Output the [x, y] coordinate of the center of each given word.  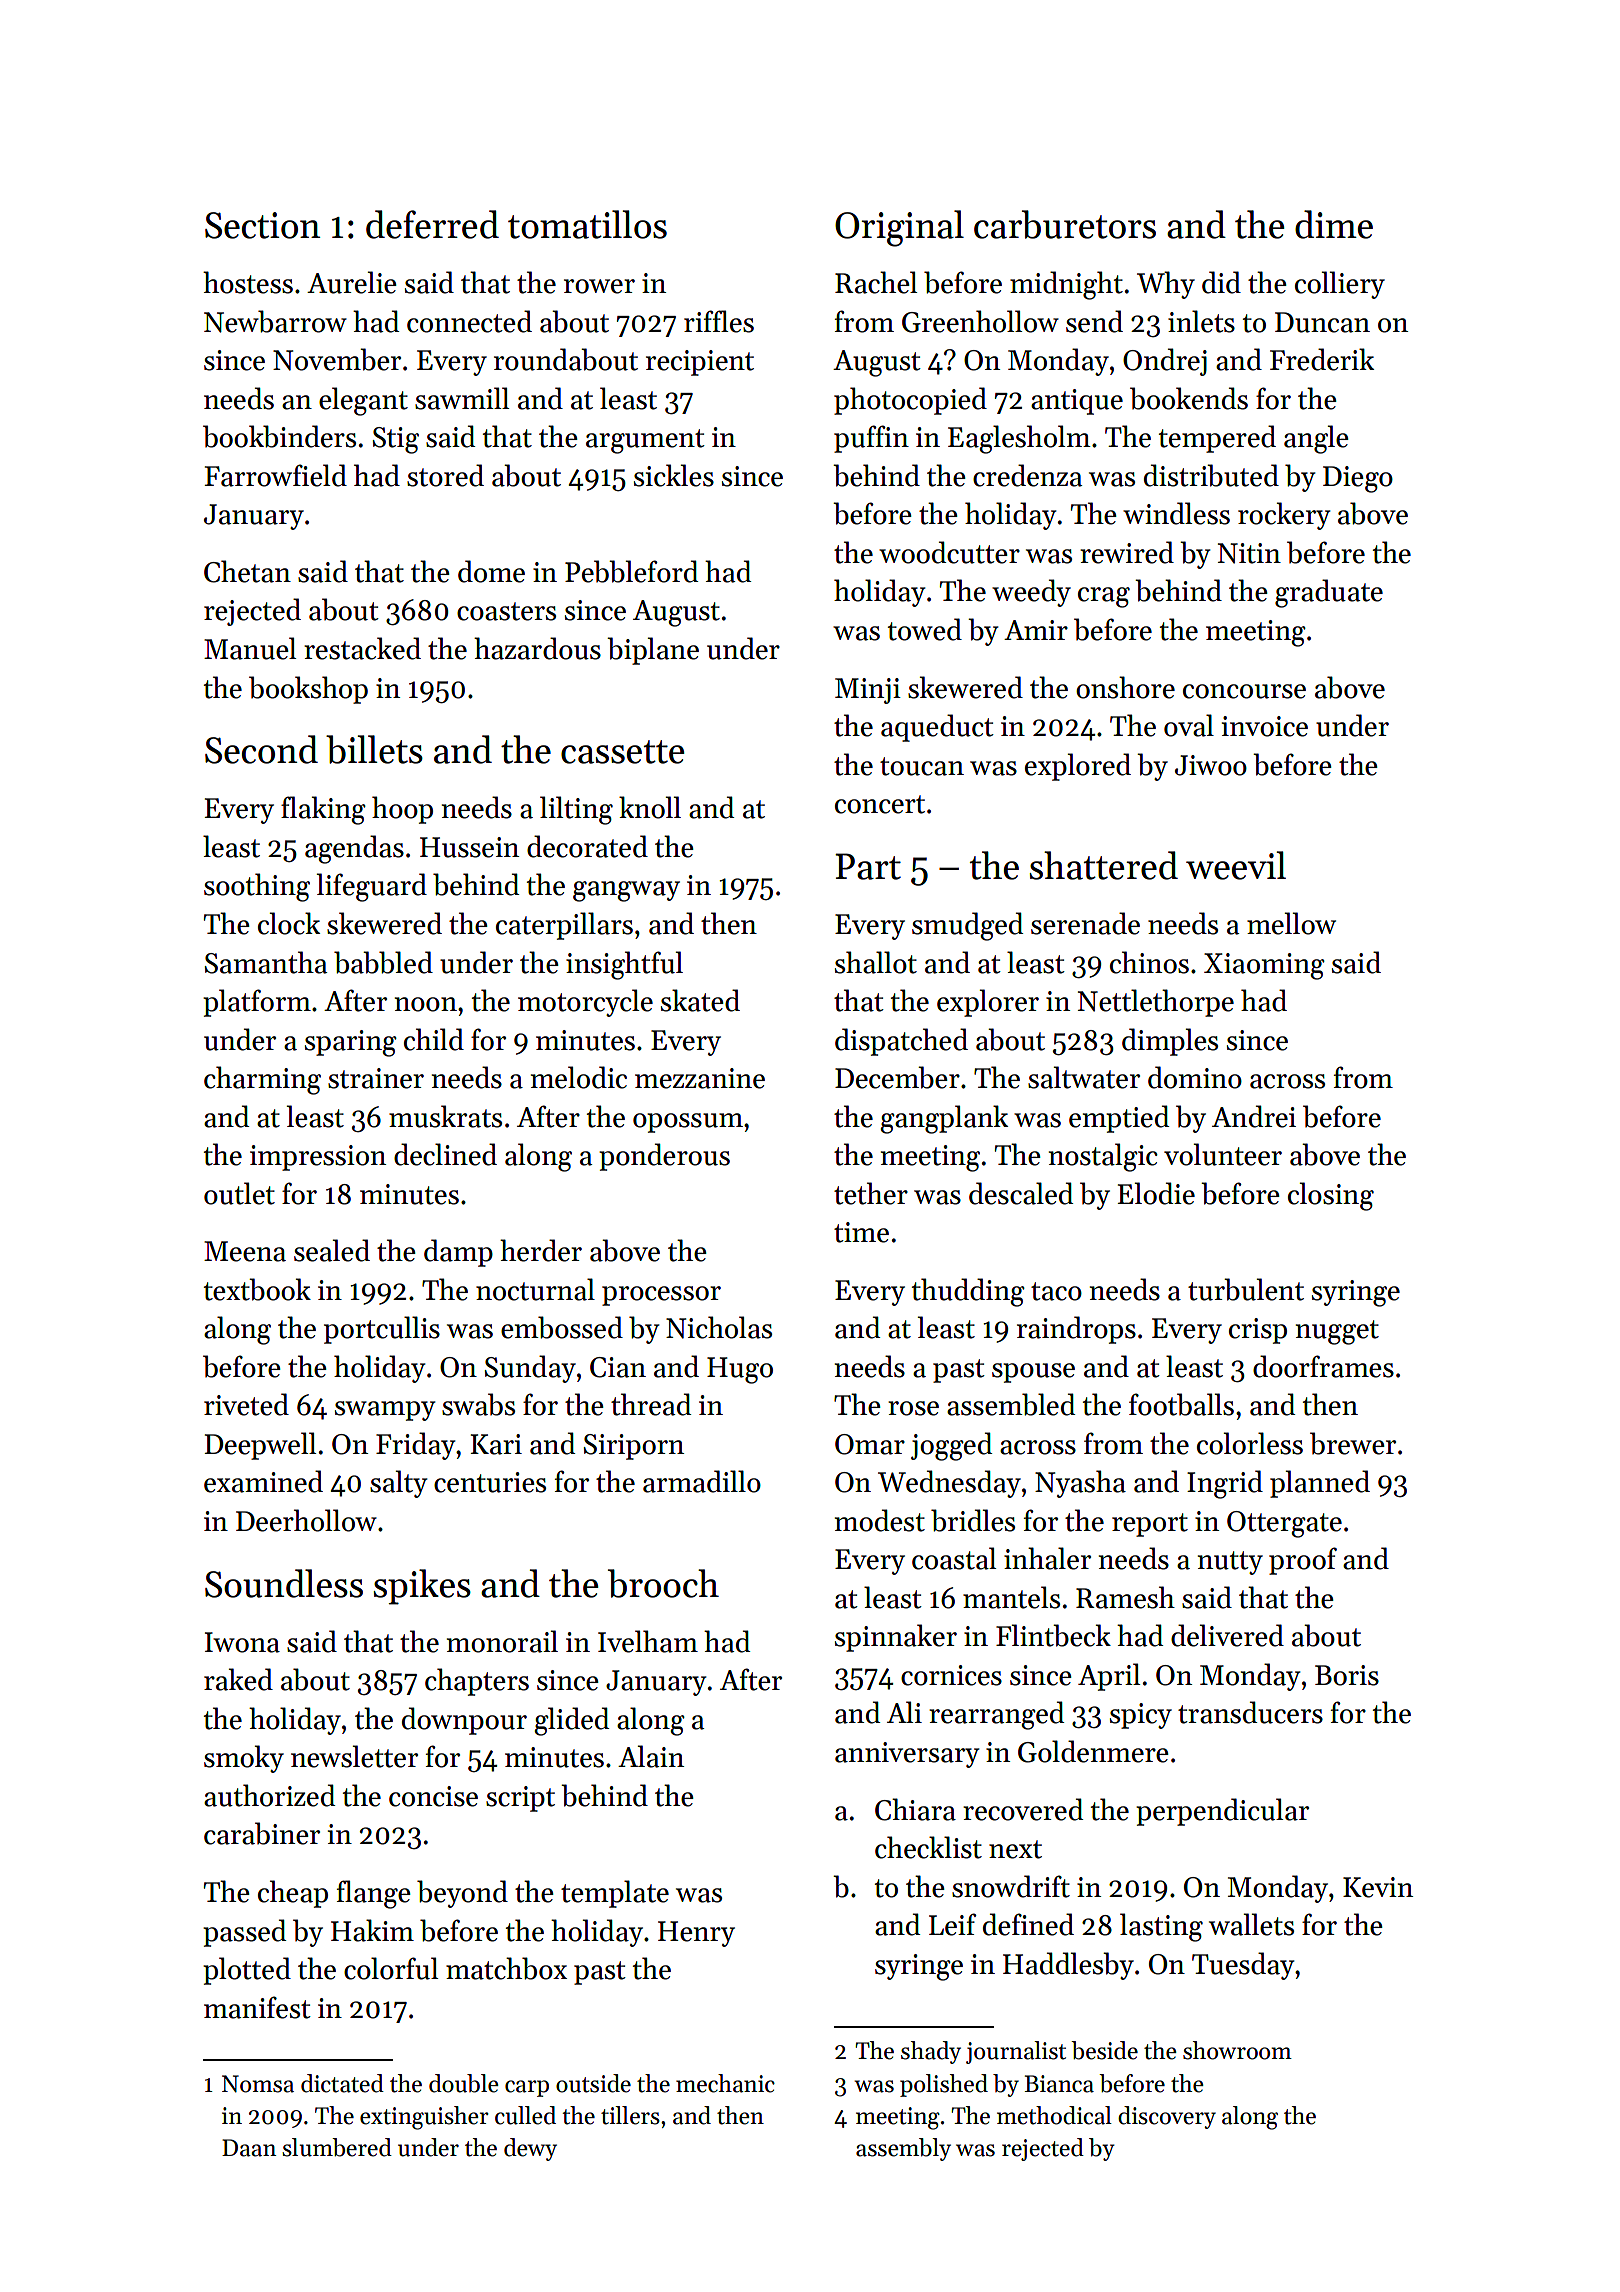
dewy [530, 2149]
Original [899, 228]
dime [1334, 224]
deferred [432, 224]
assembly [903, 2149]
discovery [1167, 2117]
